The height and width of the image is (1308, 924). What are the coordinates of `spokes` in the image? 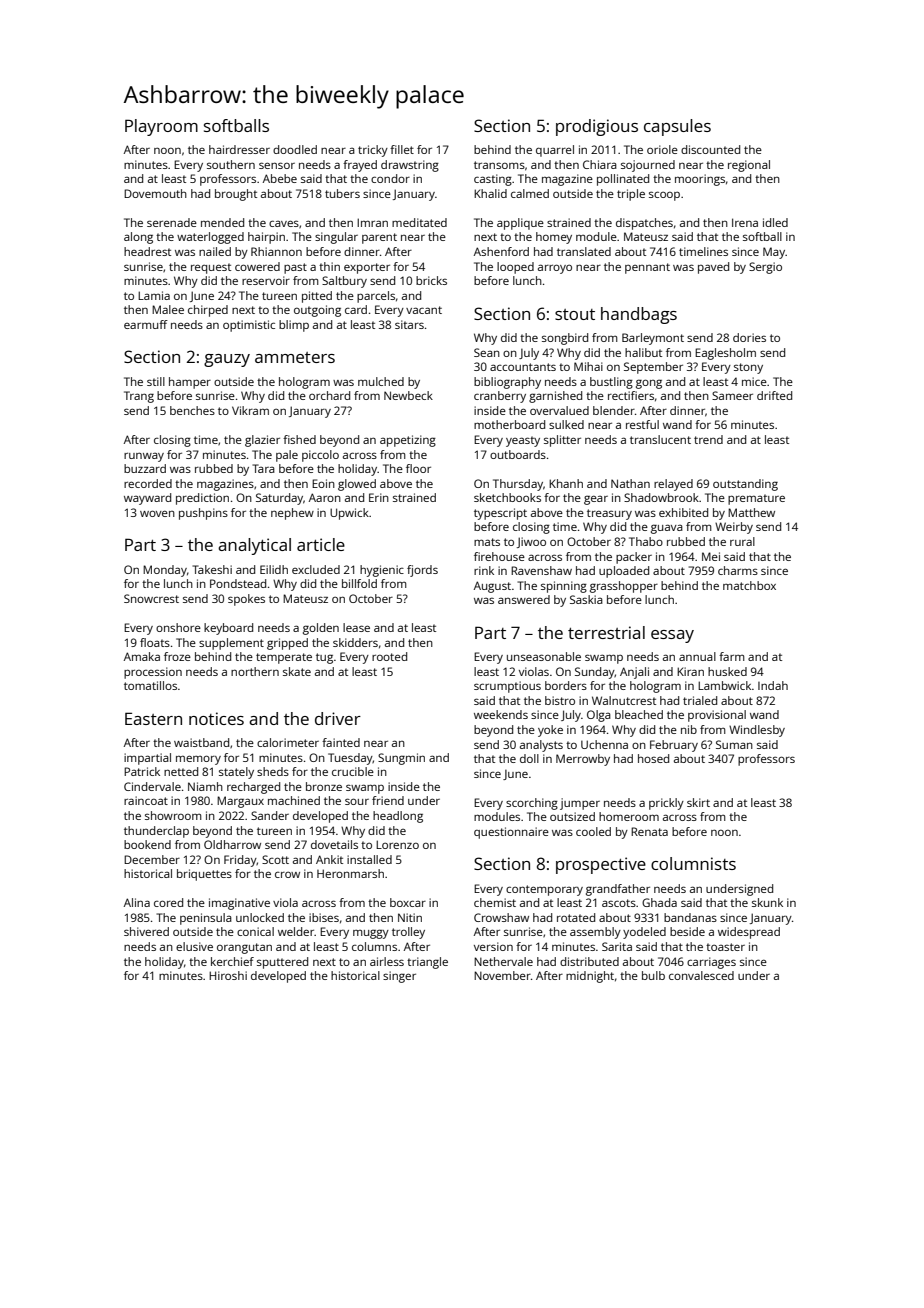 It's located at (246, 600).
